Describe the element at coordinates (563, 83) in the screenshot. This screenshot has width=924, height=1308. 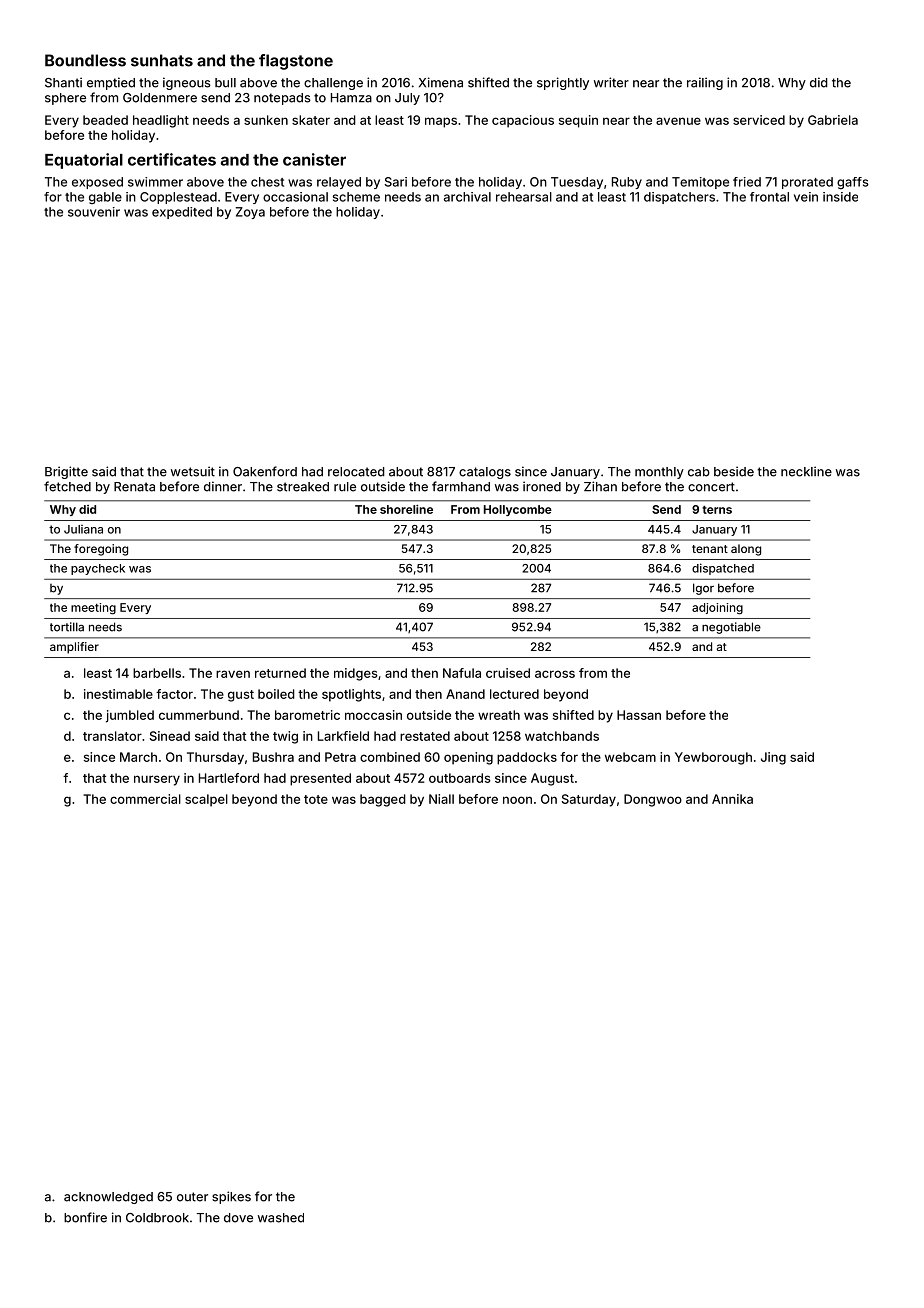
I see `sprightly` at that location.
